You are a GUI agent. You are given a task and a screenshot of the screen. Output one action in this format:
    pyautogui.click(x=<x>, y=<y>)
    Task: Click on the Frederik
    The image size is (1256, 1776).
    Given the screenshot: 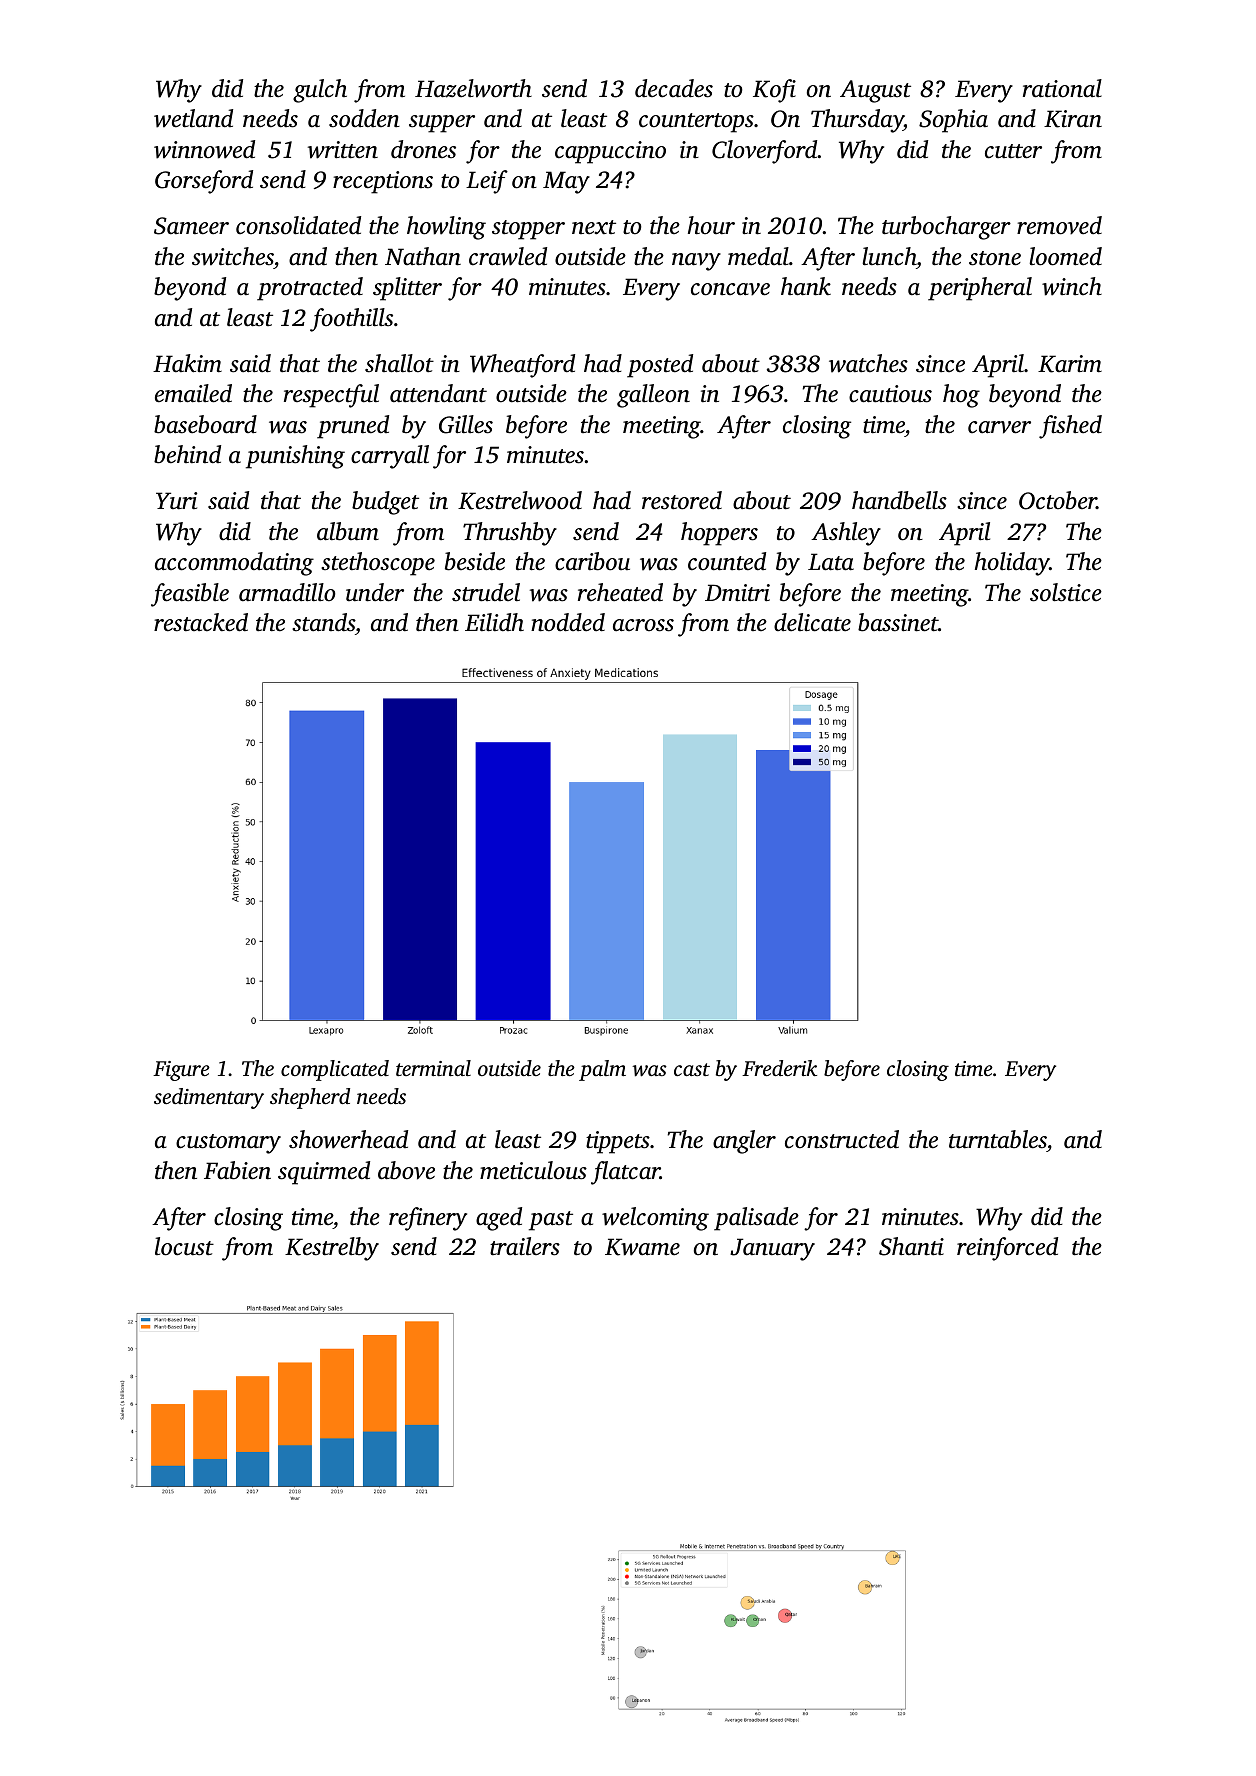 What is the action you would take?
    pyautogui.click(x=779, y=1068)
